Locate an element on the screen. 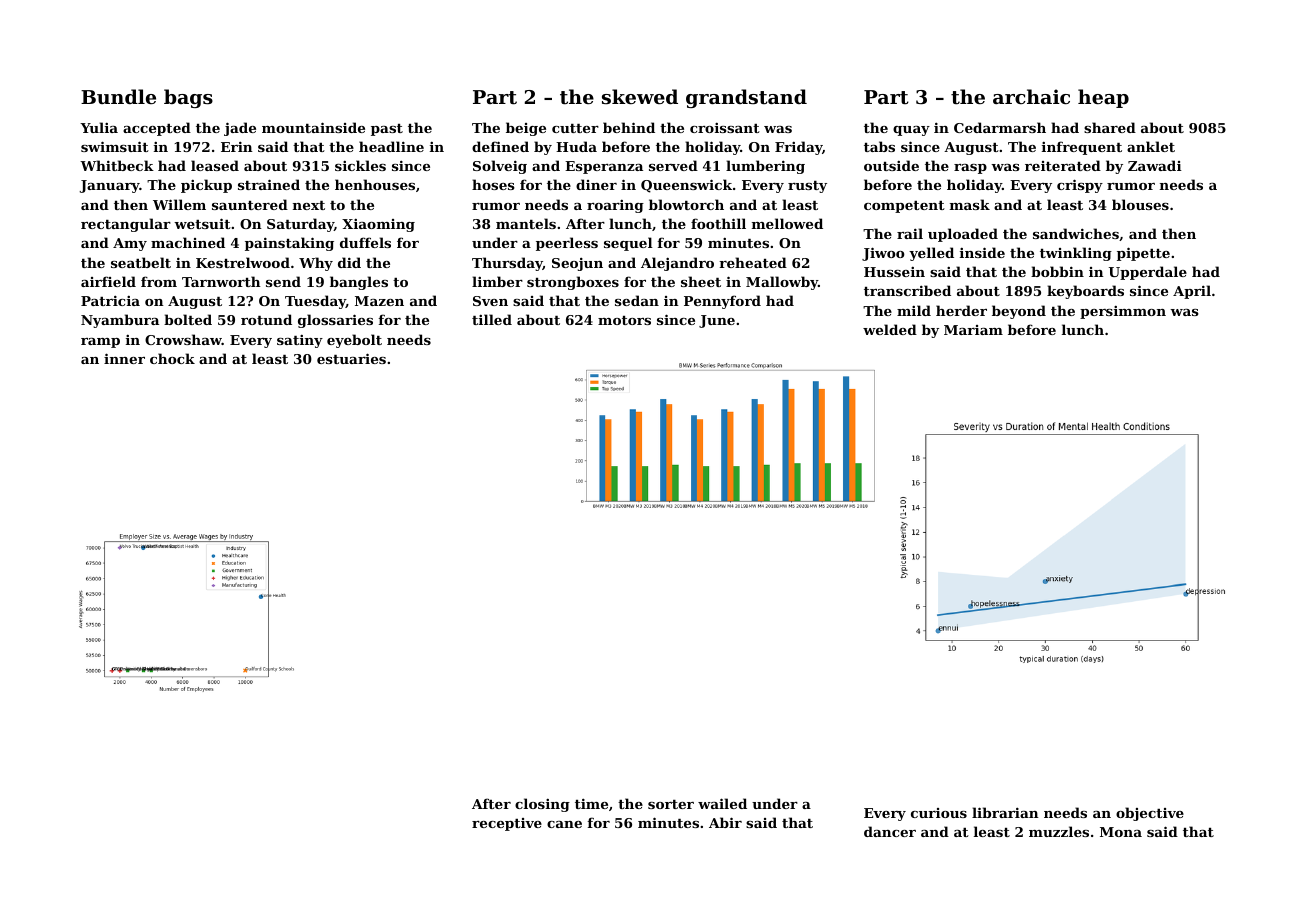 This screenshot has height=924, width=1308. receptive is located at coordinates (507, 824).
